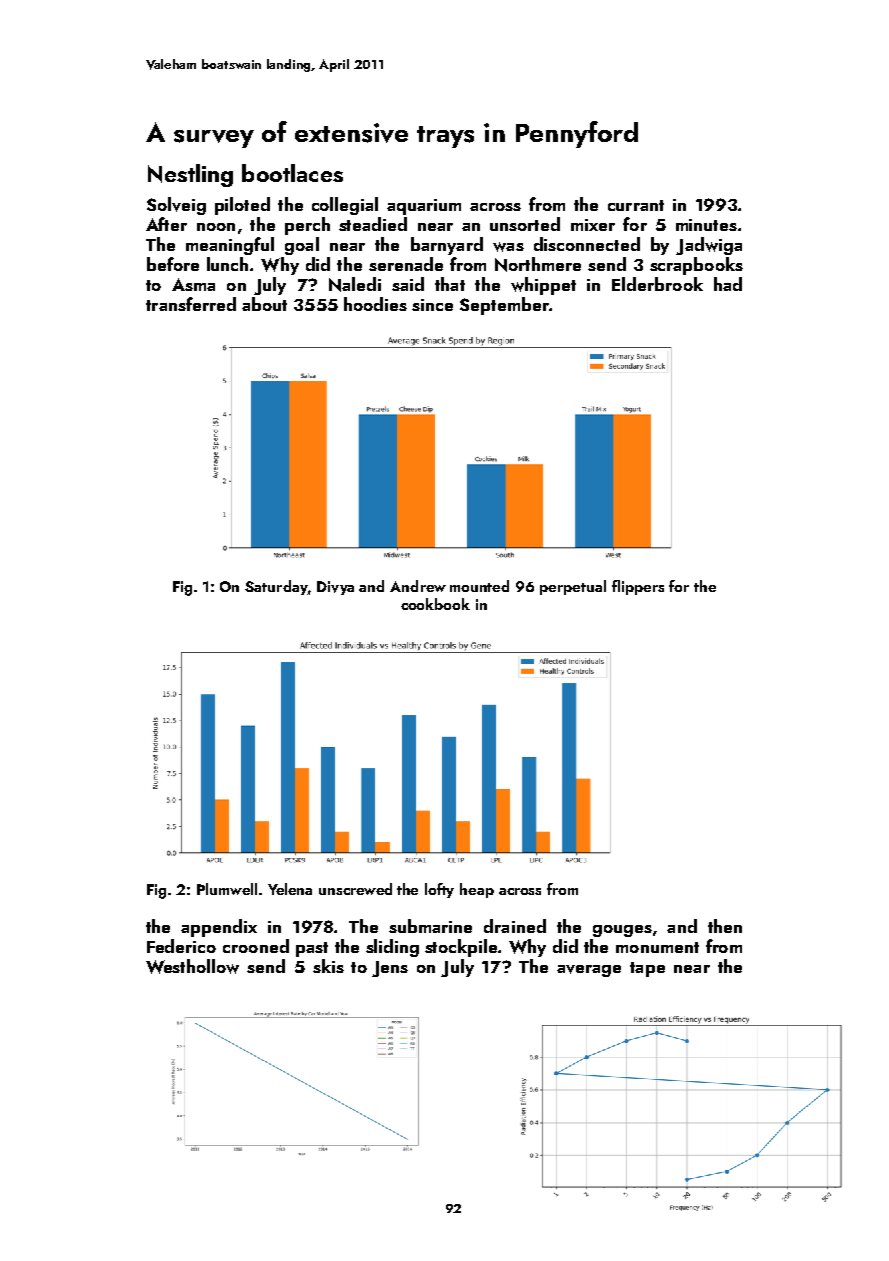  I want to click on currant, so click(636, 205).
